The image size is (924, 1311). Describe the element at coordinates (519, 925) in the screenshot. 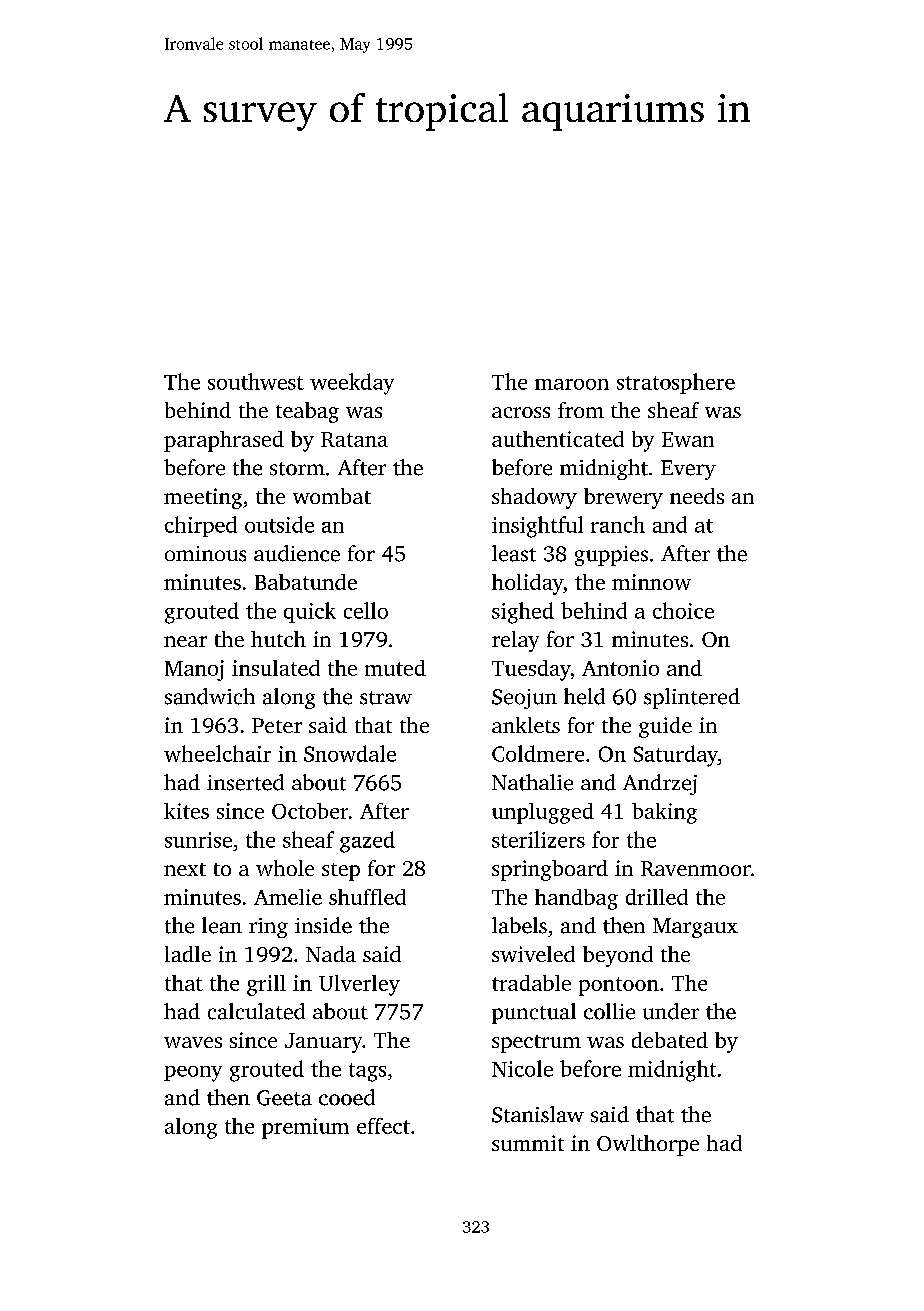

I see `labels` at that location.
